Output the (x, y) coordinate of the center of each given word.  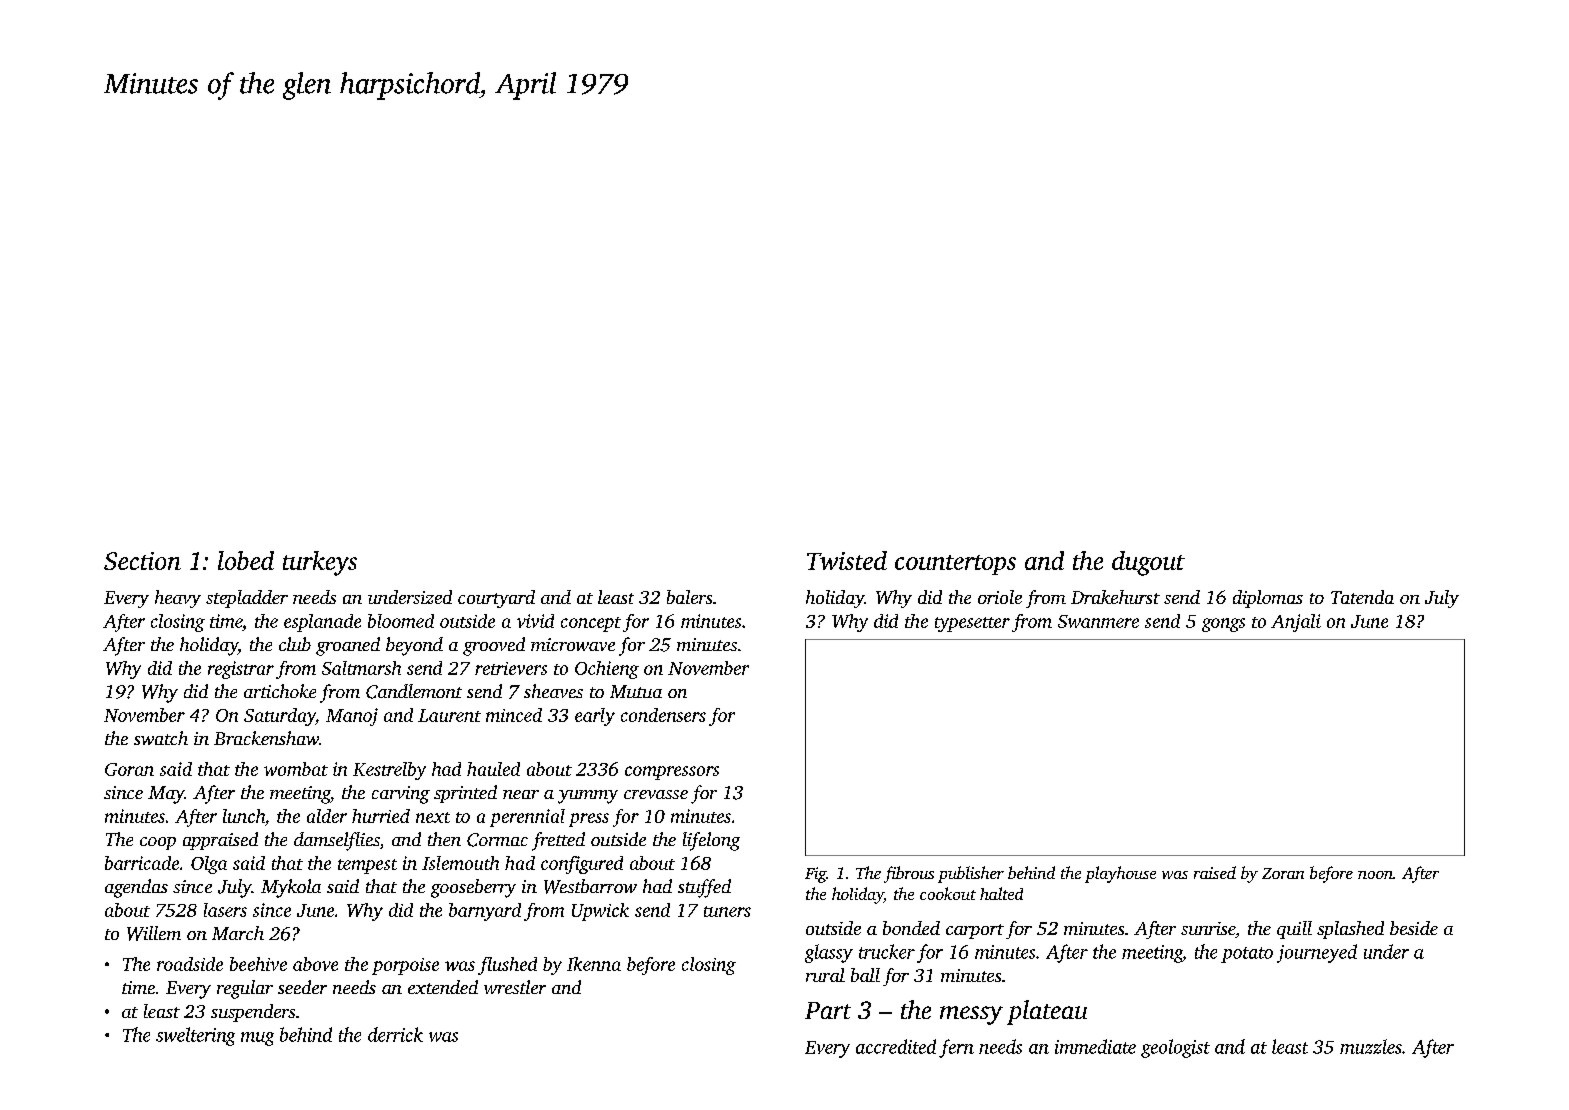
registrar (241, 670)
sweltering (195, 1036)
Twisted (847, 560)
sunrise (1208, 928)
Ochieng (607, 670)
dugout (1148, 563)
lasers (225, 910)
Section (142, 561)
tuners (727, 911)
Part (828, 1010)
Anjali (1296, 623)
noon (1375, 875)
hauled (493, 769)
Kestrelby (389, 771)
